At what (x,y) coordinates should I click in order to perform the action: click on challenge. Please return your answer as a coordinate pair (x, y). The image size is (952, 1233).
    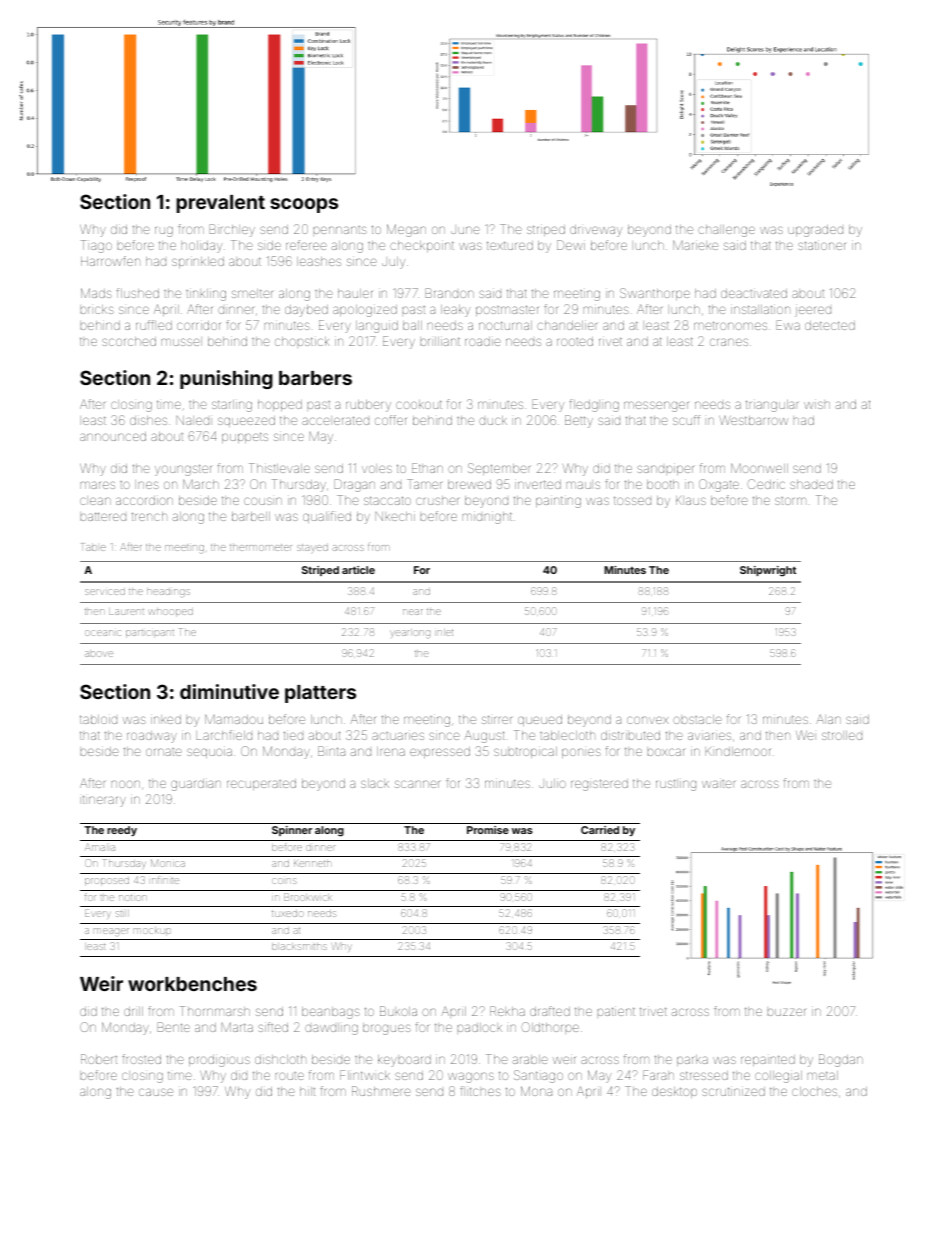
    Looking at the image, I should click on (726, 231).
